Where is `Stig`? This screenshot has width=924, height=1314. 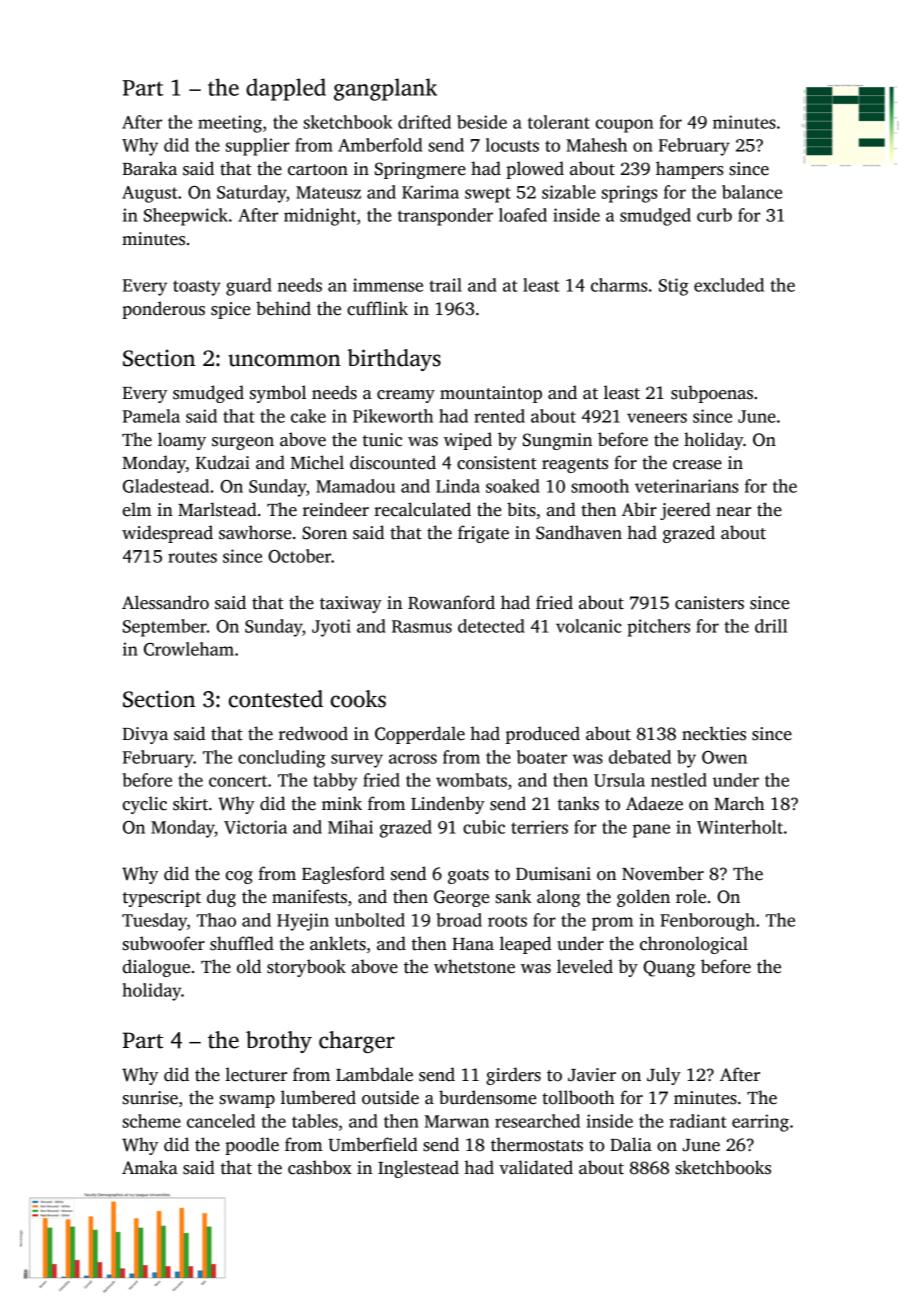
Stig is located at coordinates (674, 287).
